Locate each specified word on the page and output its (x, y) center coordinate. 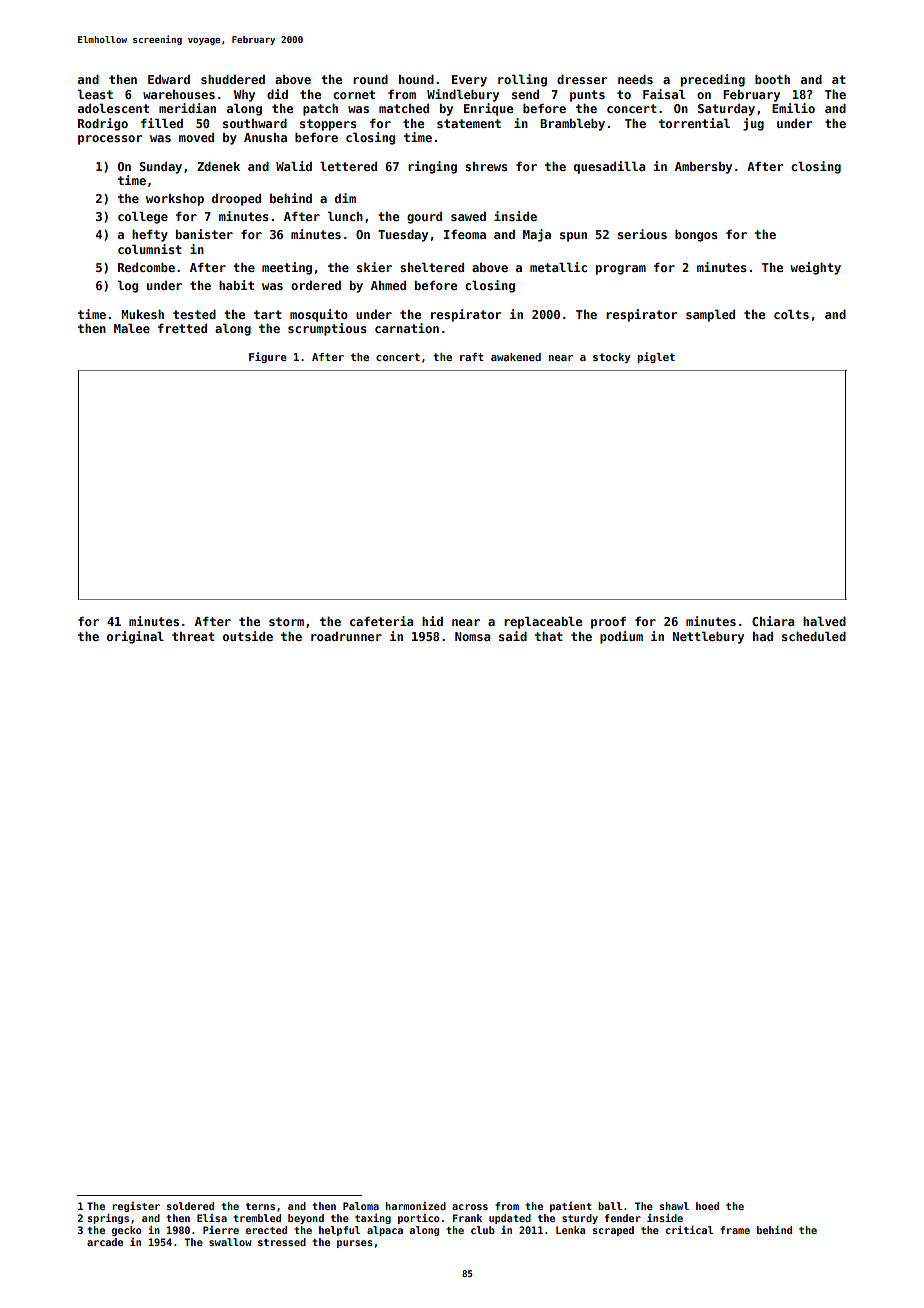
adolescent (113, 108)
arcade (105, 1242)
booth (772, 79)
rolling (522, 80)
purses (355, 1244)
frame (735, 1230)
